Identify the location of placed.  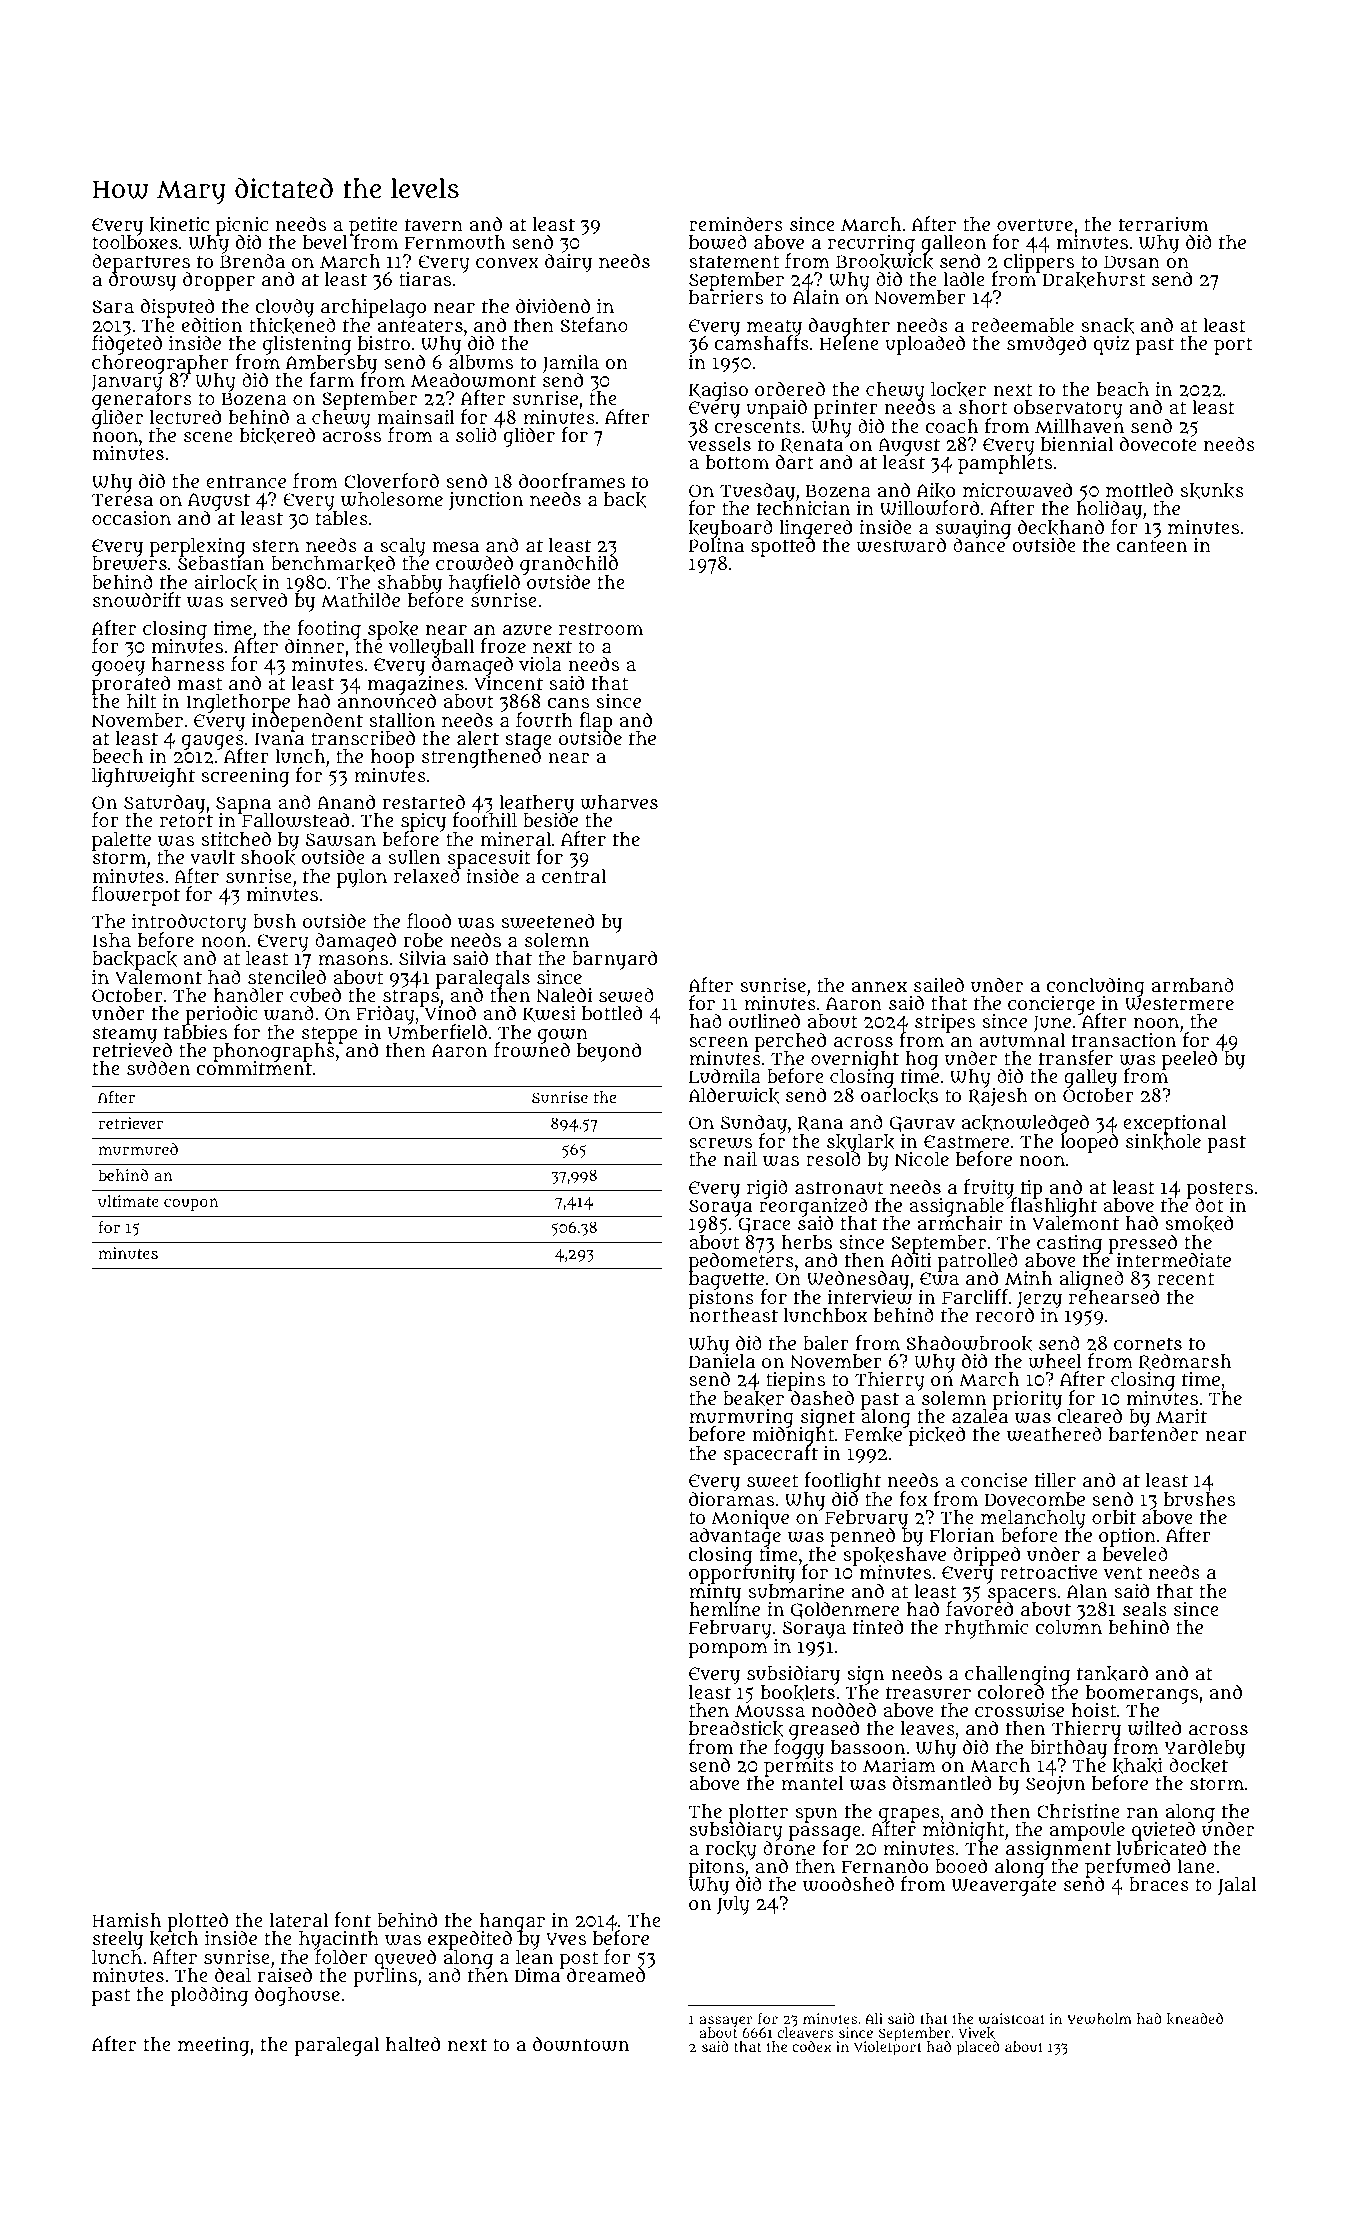
(978, 2048).
